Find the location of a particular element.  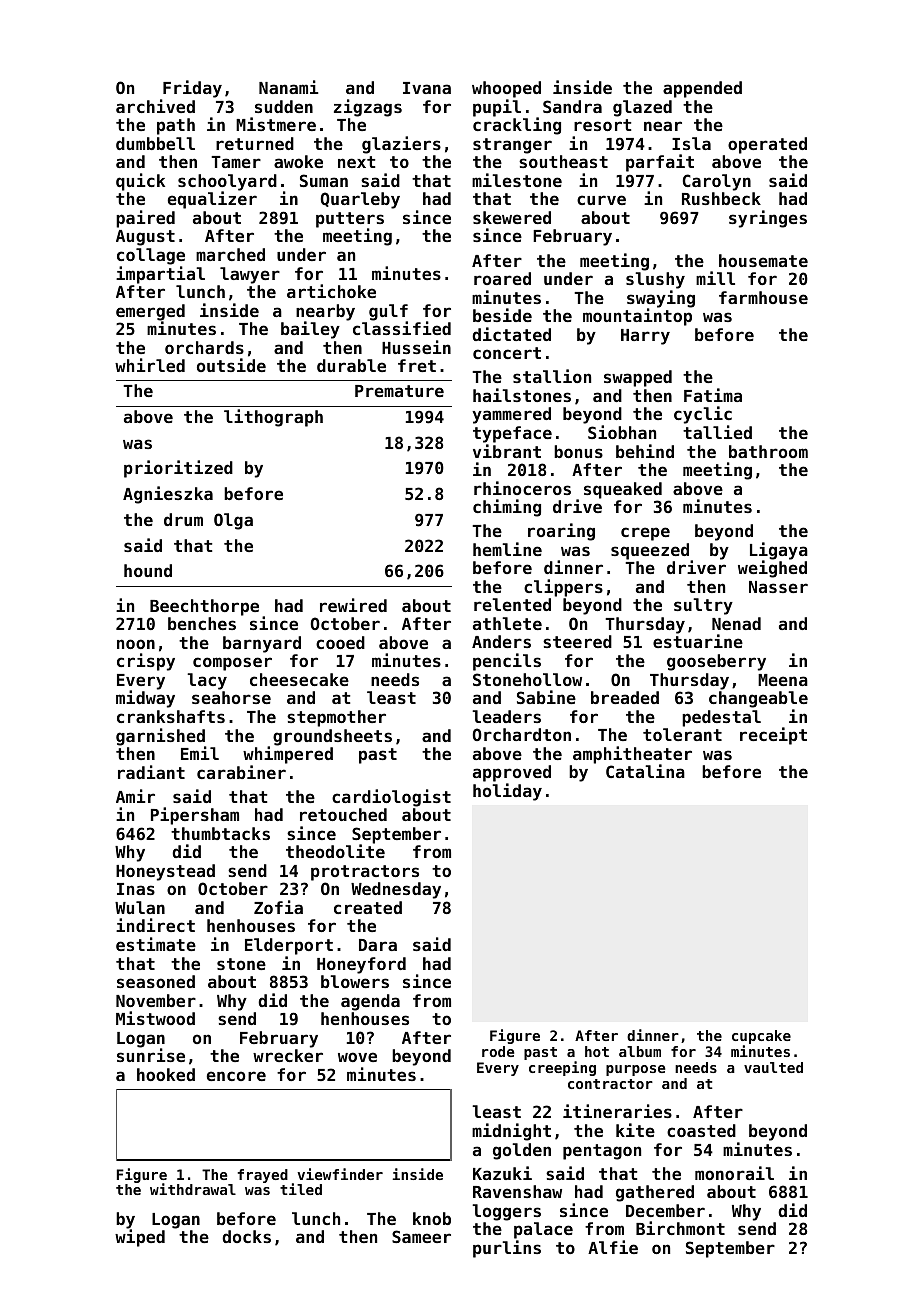

docks is located at coordinates (246, 1236).
